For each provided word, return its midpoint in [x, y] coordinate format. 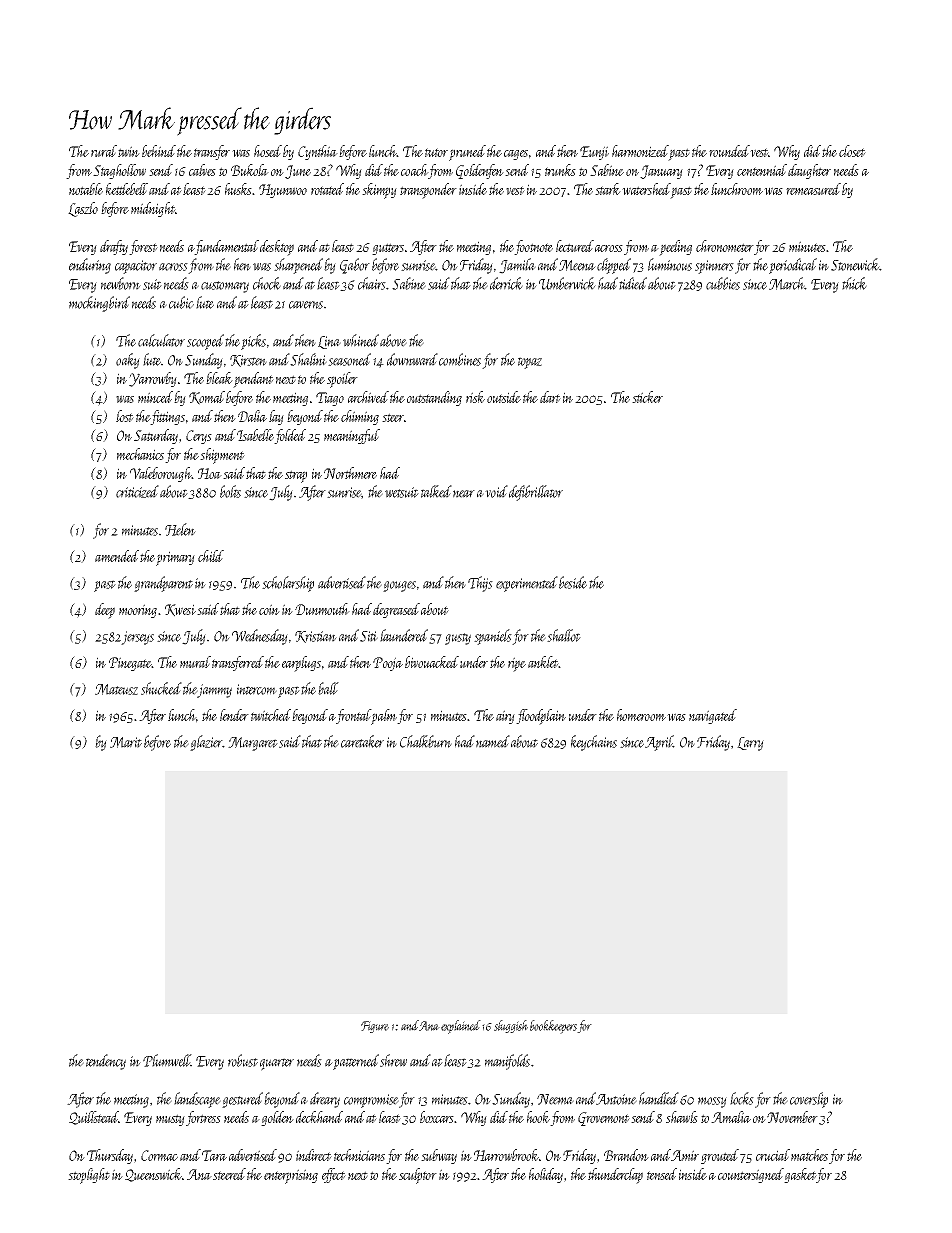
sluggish [511, 1026]
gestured [242, 1100]
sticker [647, 397]
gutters [388, 249]
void [496, 491]
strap [296, 476]
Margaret [253, 744]
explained [461, 1027]
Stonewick [855, 264]
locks [742, 1098]
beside [573, 582]
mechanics [140, 454]
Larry [750, 744]
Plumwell [167, 1060]
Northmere [350, 473]
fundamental [227, 247]
